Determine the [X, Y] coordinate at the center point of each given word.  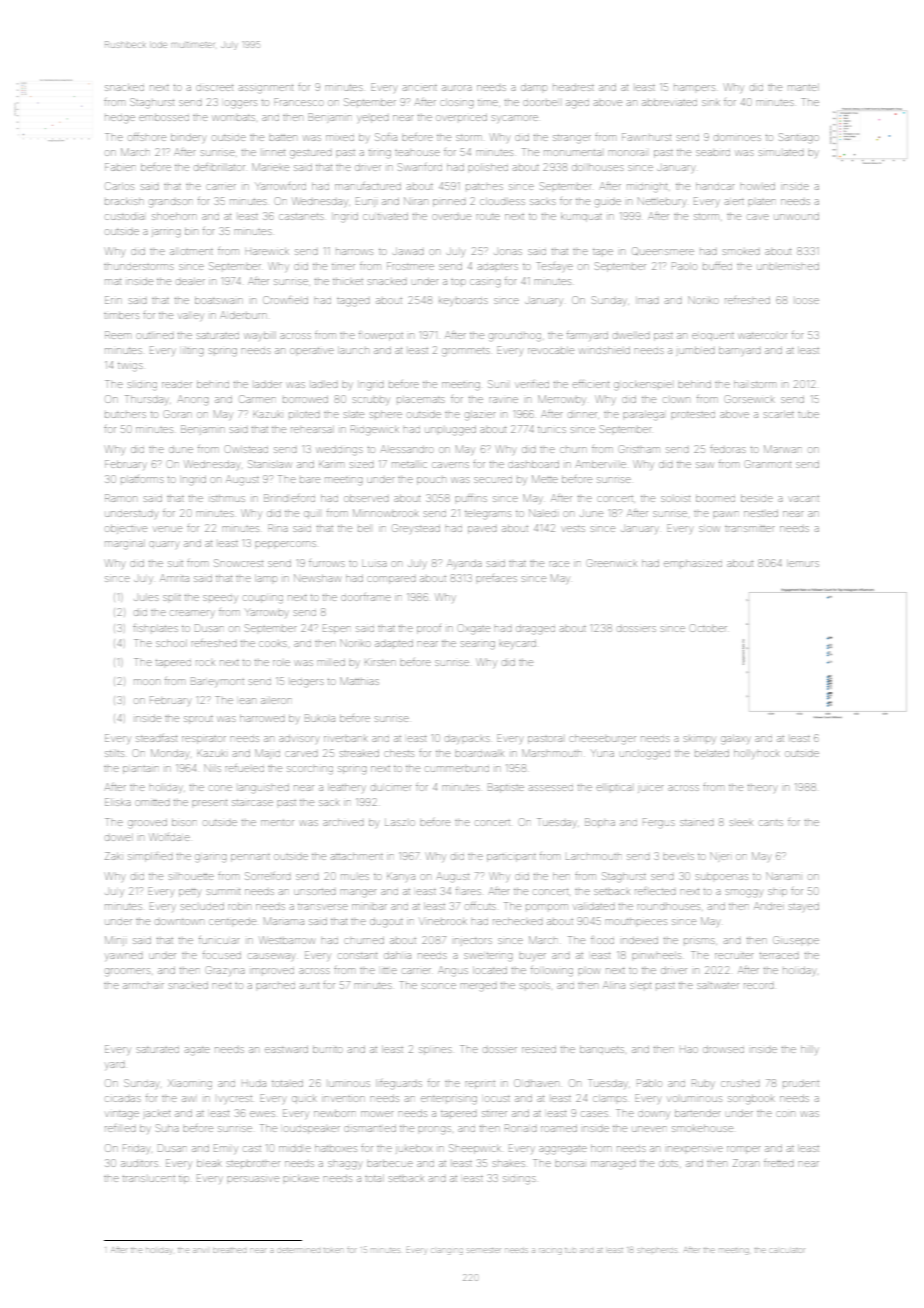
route [488, 217]
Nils [212, 768]
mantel [803, 87]
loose [807, 301]
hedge [120, 119]
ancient [420, 88]
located [490, 970]
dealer [191, 281]
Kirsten [380, 662]
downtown [180, 922]
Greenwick [612, 563]
